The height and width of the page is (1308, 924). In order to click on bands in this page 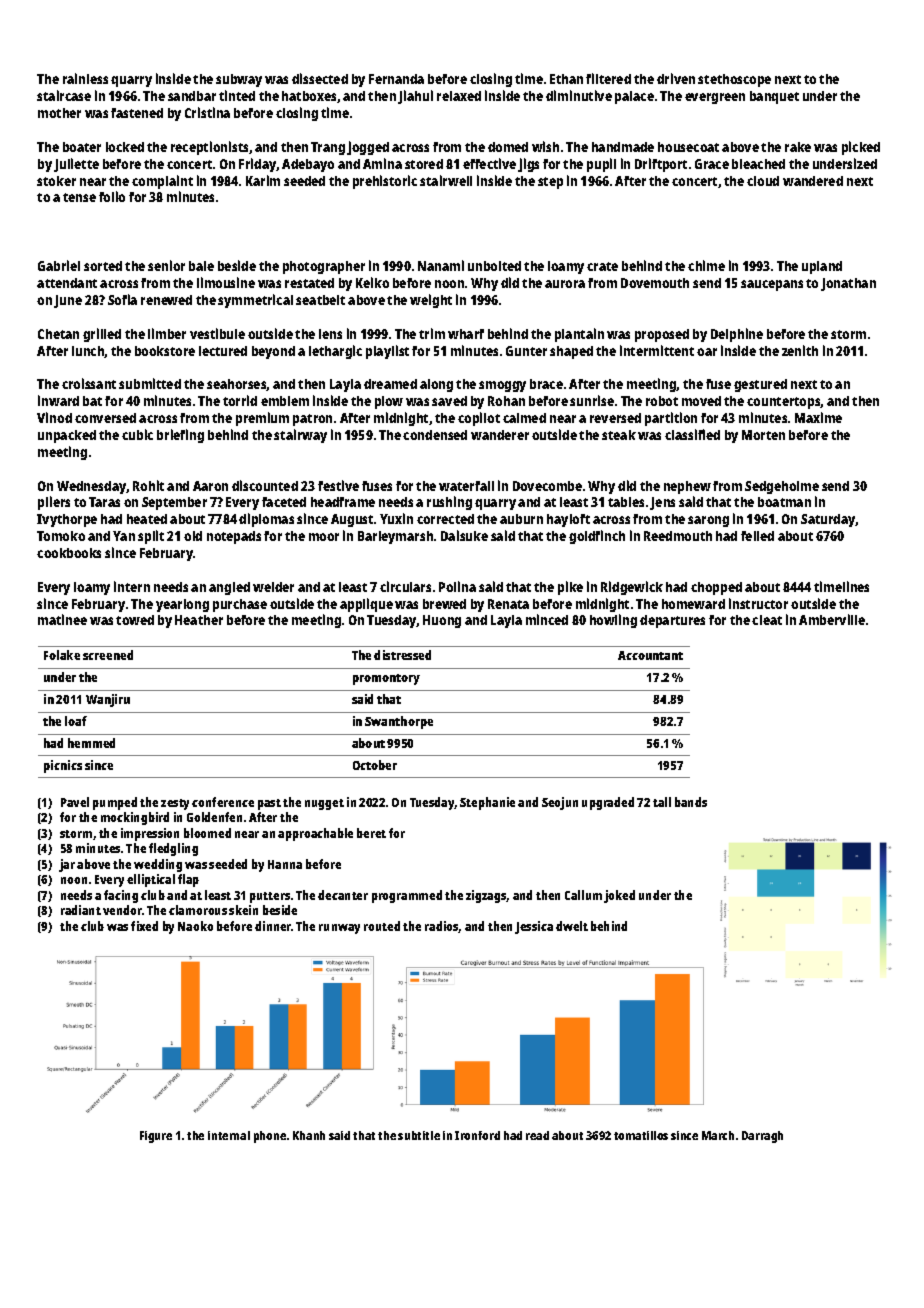, I will do `click(691, 802)`.
